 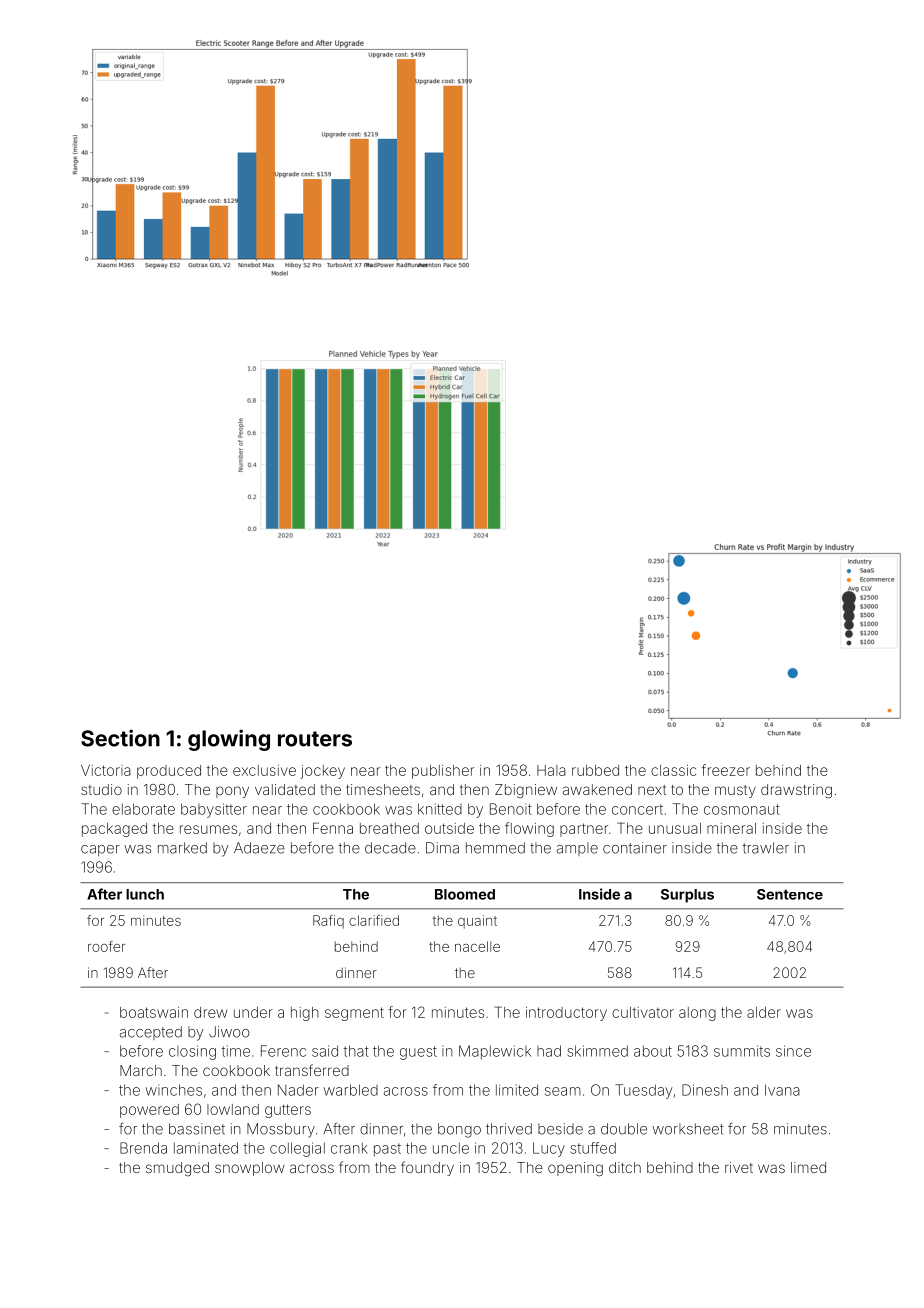 I want to click on hemmed, so click(x=495, y=848).
